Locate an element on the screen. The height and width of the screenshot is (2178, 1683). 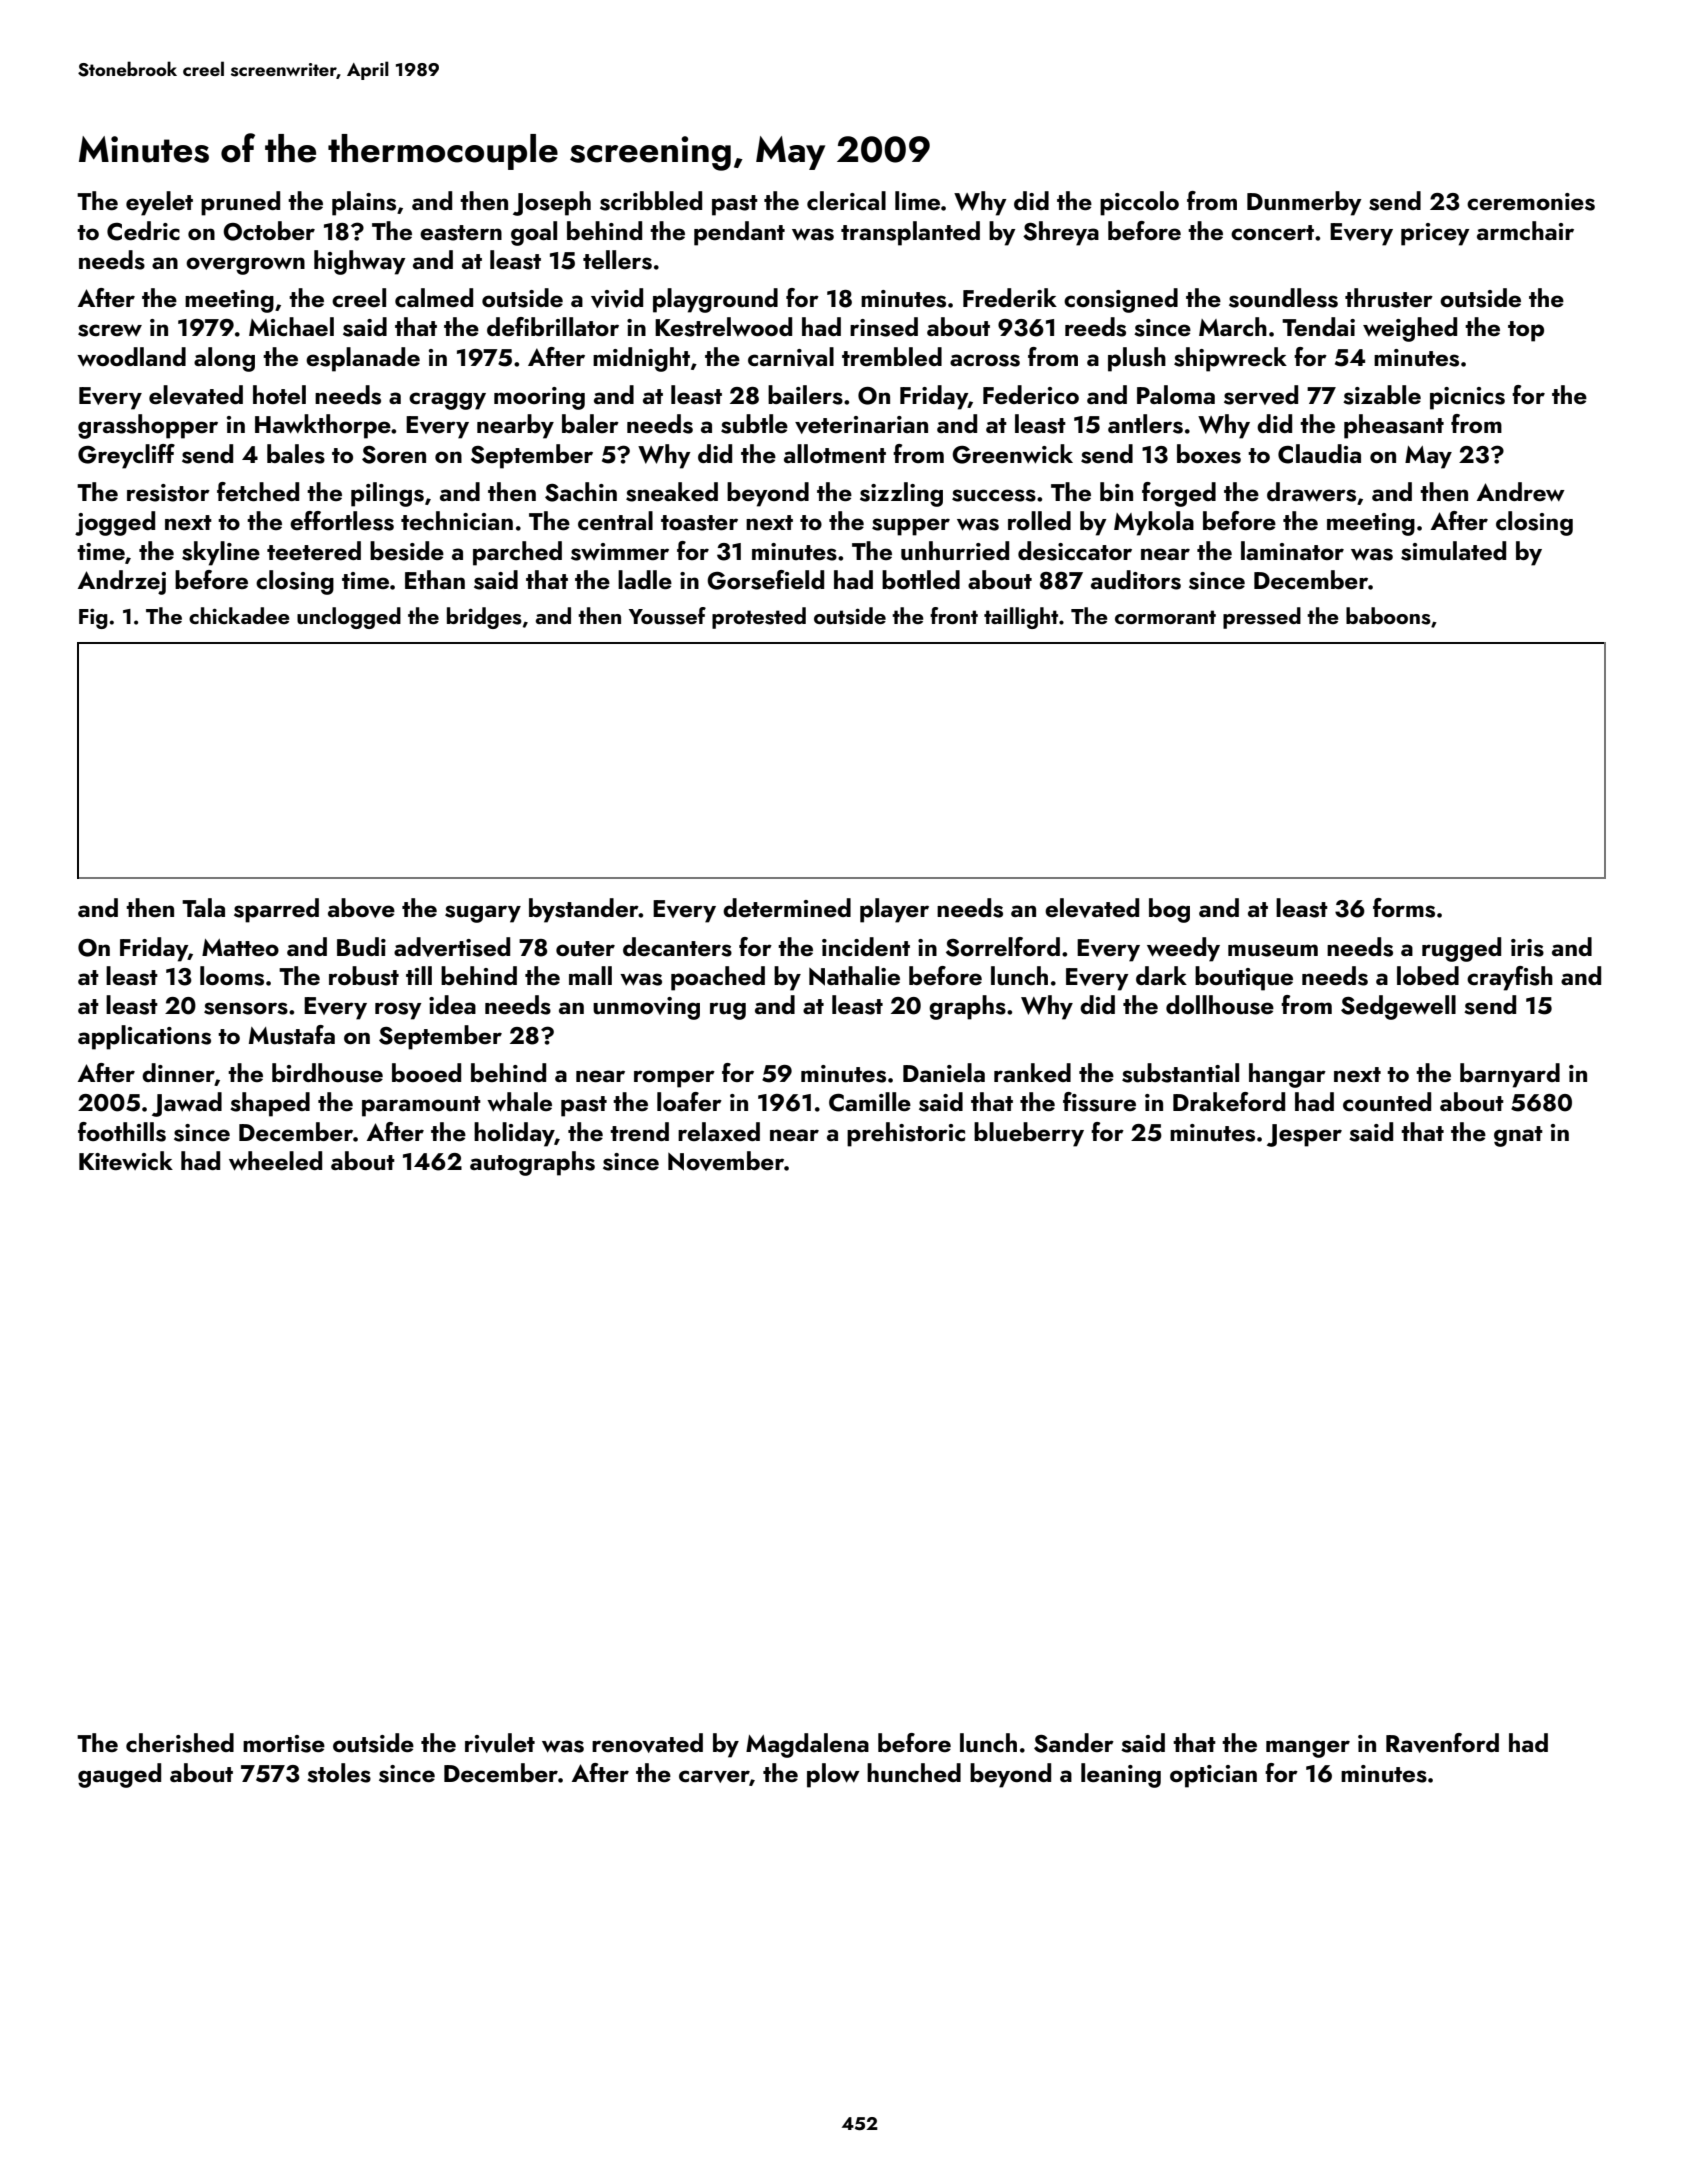
iris is located at coordinates (1527, 948).
